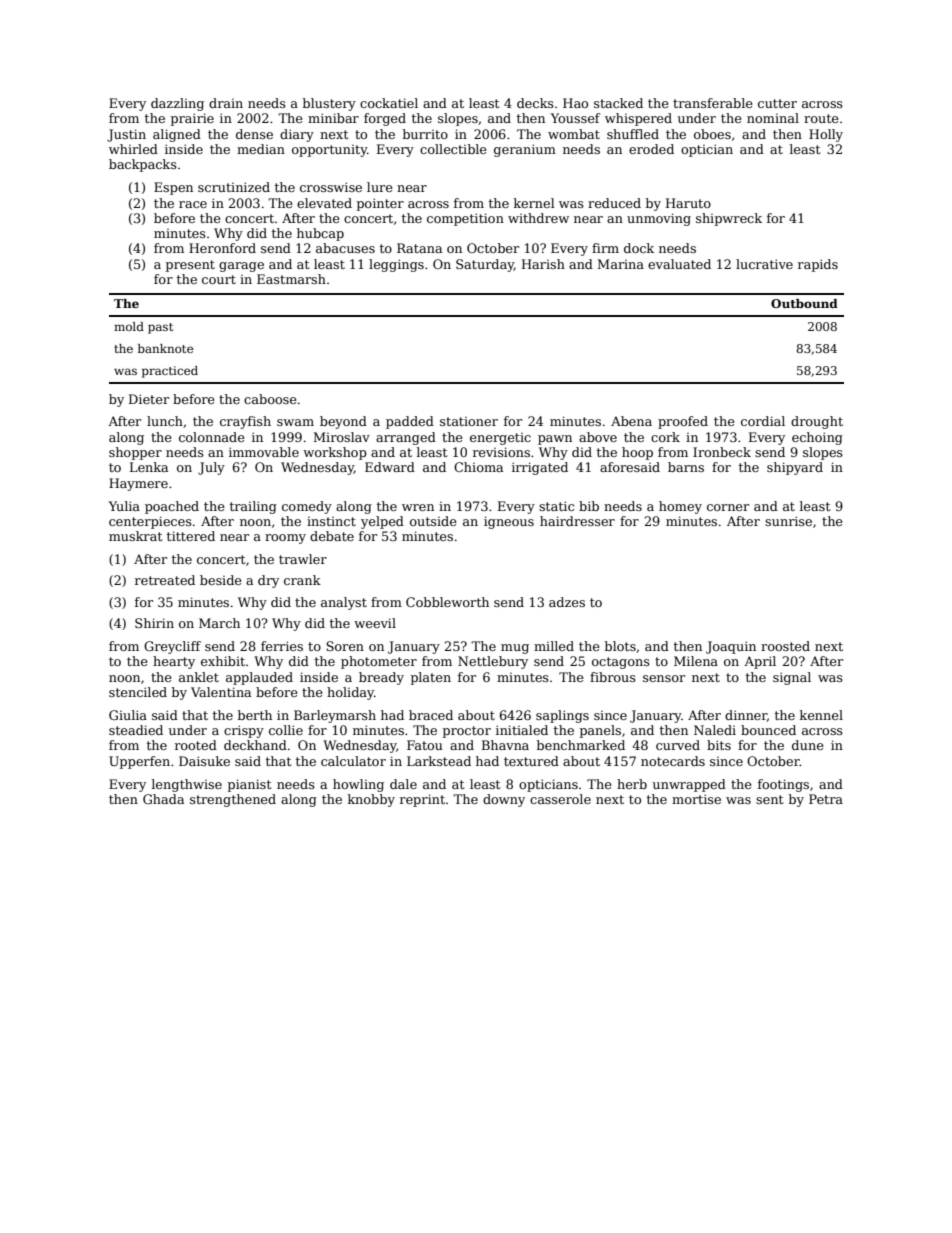 This document has width=952, height=1233. Describe the element at coordinates (191, 536) in the document. I see `tittered` at that location.
